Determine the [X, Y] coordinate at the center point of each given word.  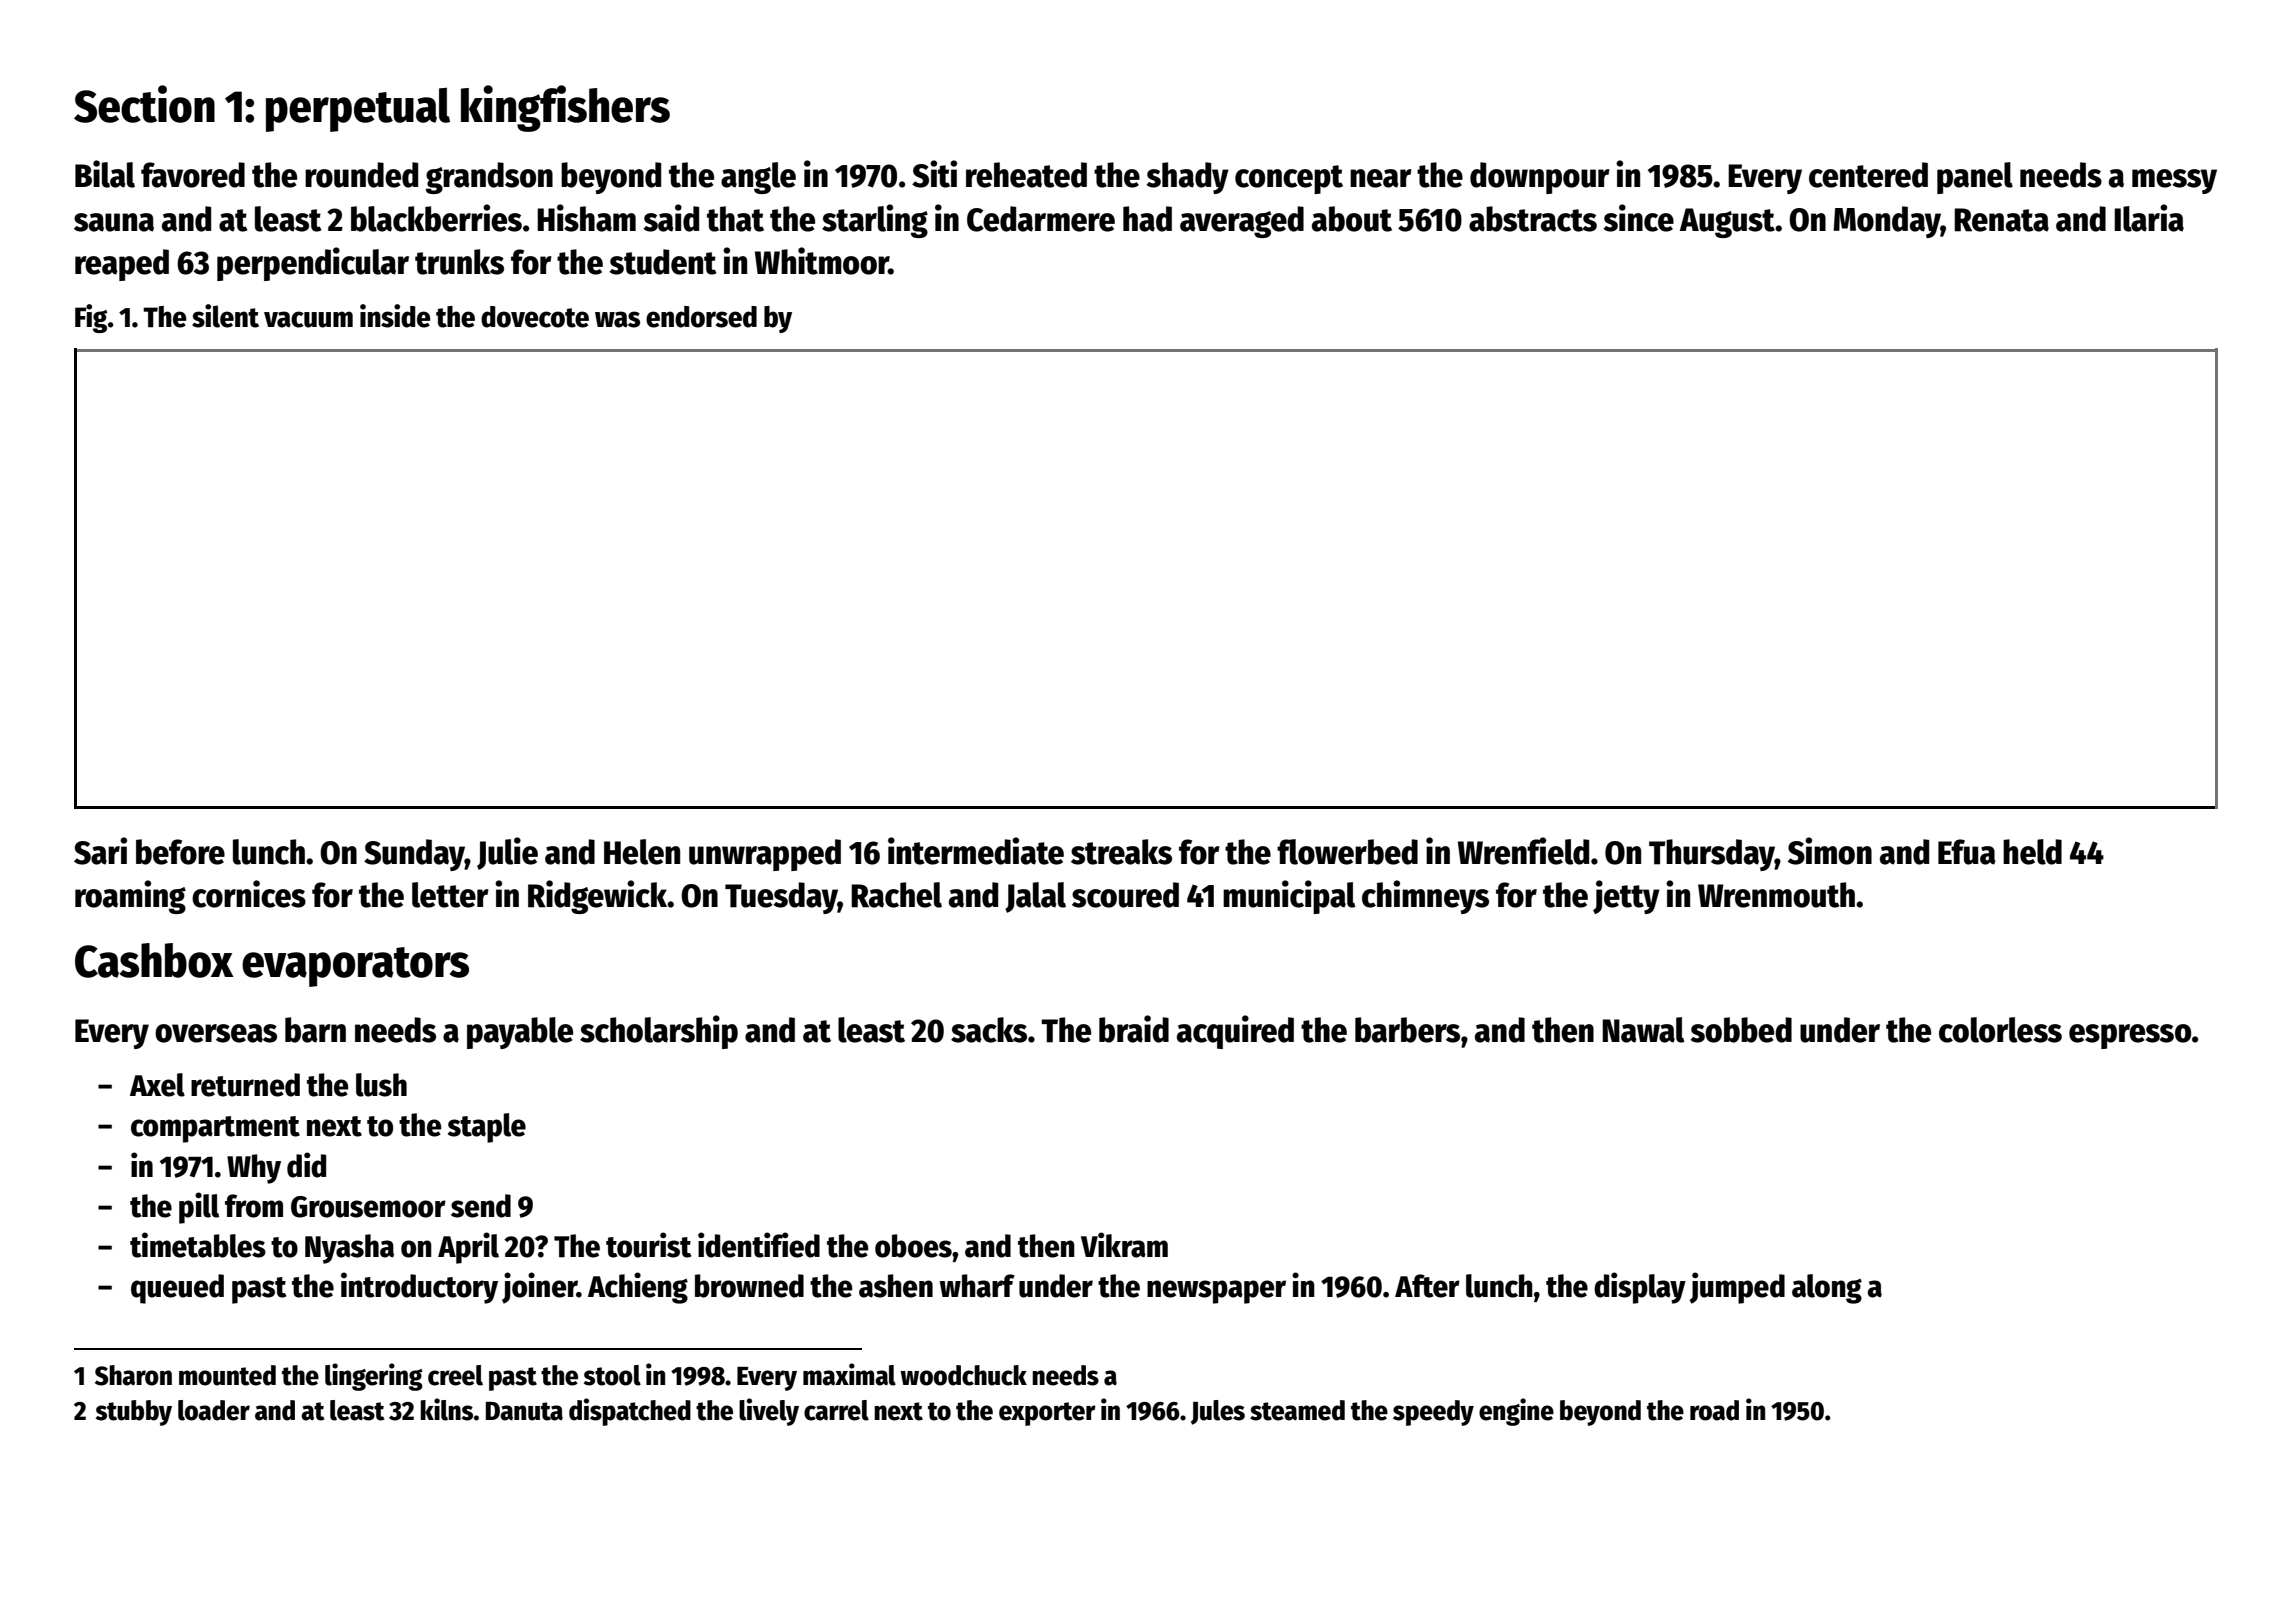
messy [2174, 181]
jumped [1737, 1288]
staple [487, 1128]
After [1427, 1286]
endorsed [701, 317]
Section [144, 104]
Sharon [133, 1375]
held [2032, 852]
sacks [989, 1030]
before [180, 852]
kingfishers [565, 108]
